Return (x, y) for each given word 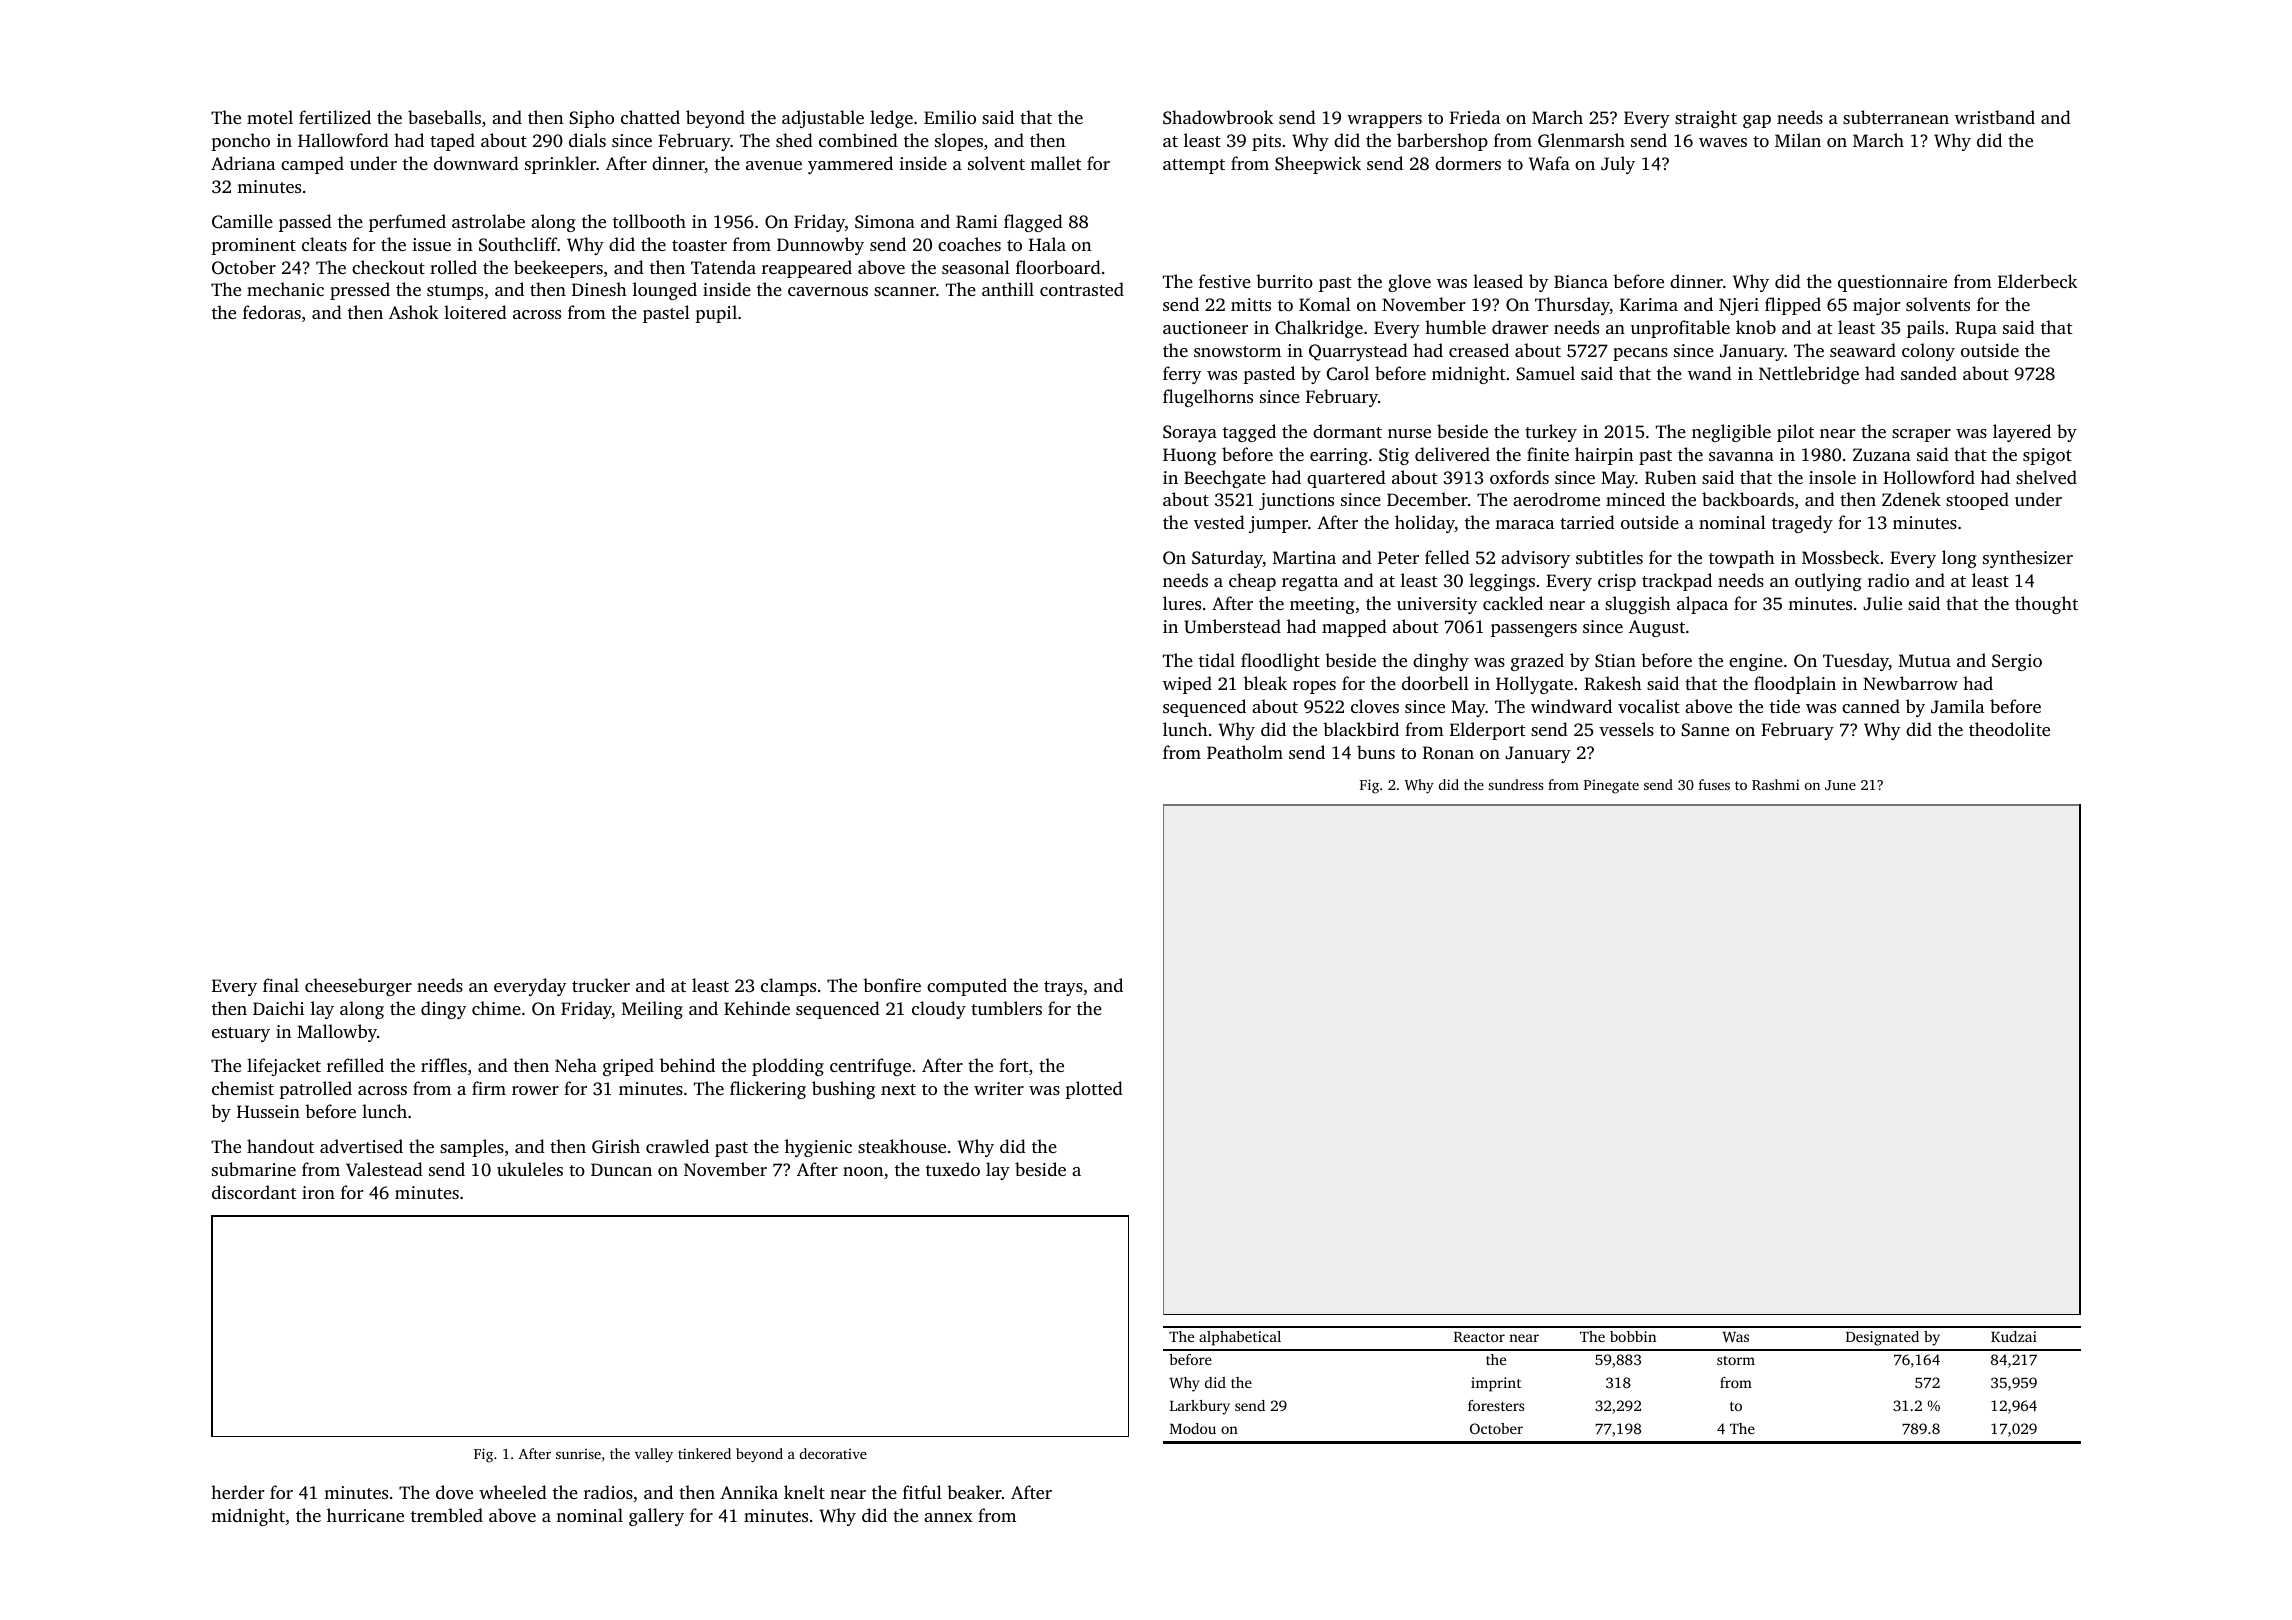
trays (1063, 988)
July (1618, 165)
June (1840, 785)
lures (1182, 603)
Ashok (414, 312)
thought (2046, 605)
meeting (1322, 605)
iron (318, 1192)
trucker (601, 985)
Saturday (1227, 559)
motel (270, 117)
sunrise (578, 1454)
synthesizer (2028, 559)
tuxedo (953, 1169)
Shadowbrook (1218, 117)
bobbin (1633, 1336)
